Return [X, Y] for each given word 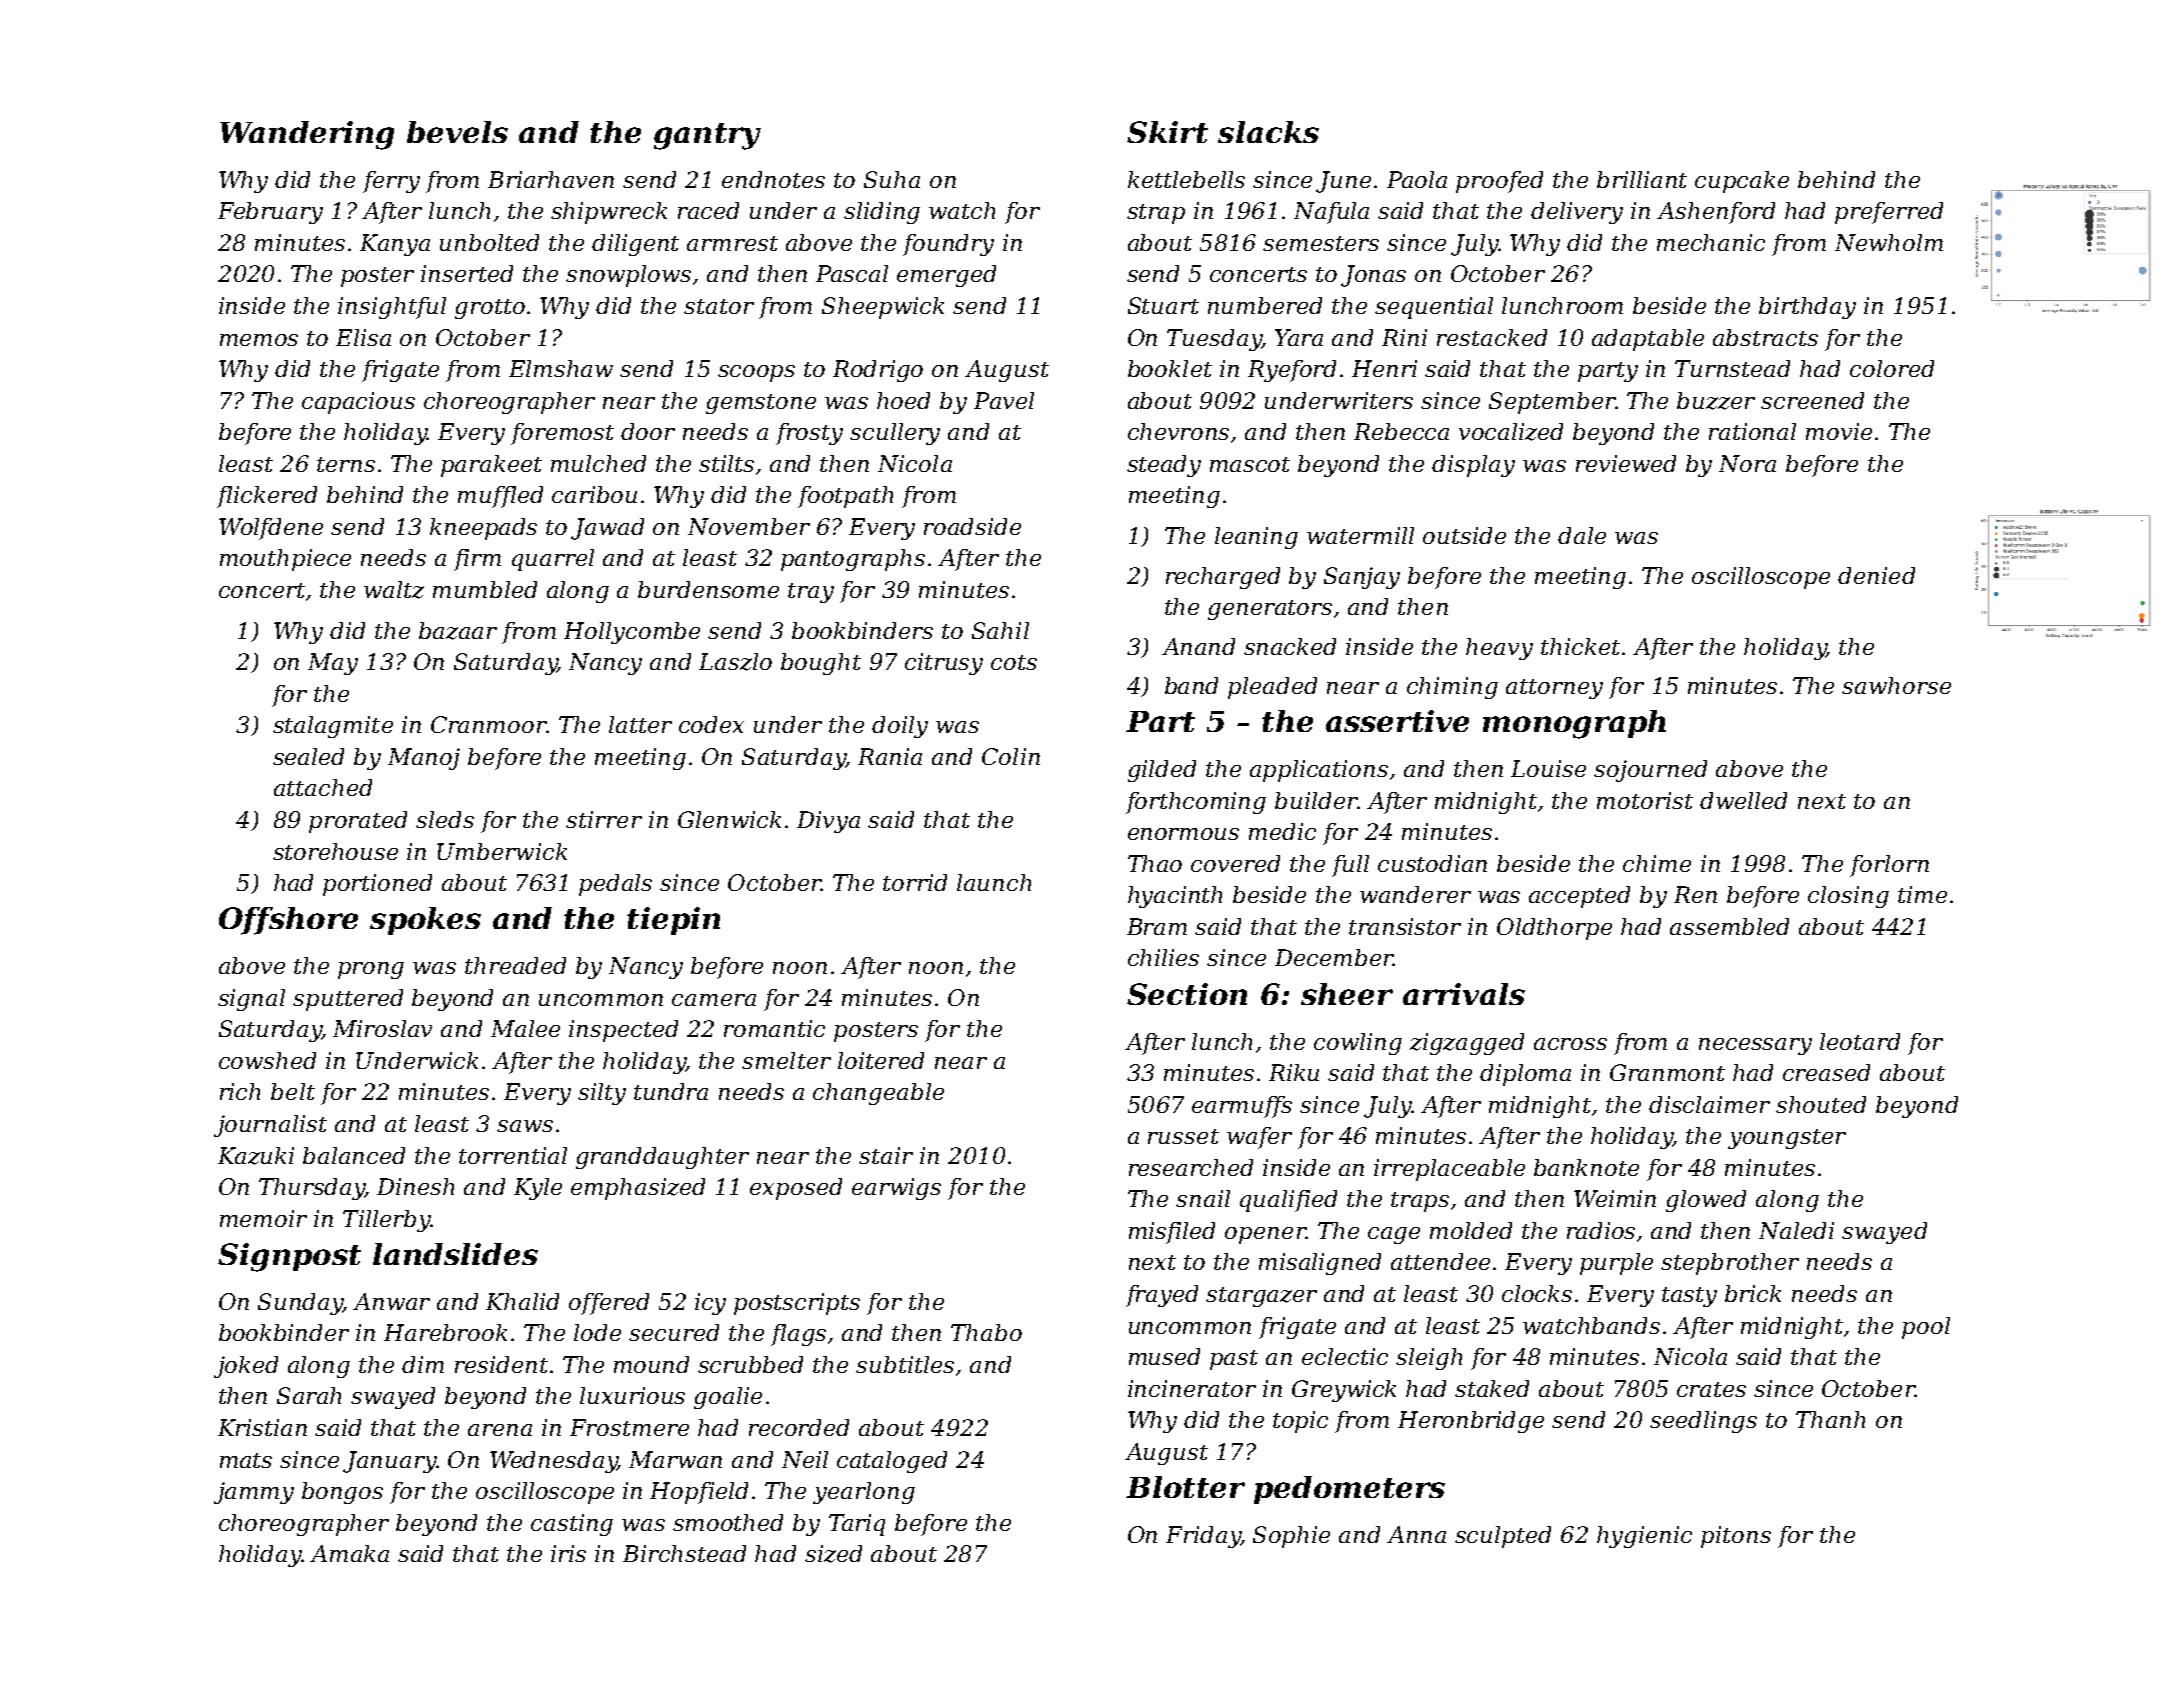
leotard [1860, 1041]
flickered [267, 497]
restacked [1492, 337]
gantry [707, 136]
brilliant [1642, 179]
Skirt [1167, 132]
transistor [1405, 926]
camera [714, 1000]
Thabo [986, 1332]
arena [500, 1430]
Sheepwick [883, 308]
